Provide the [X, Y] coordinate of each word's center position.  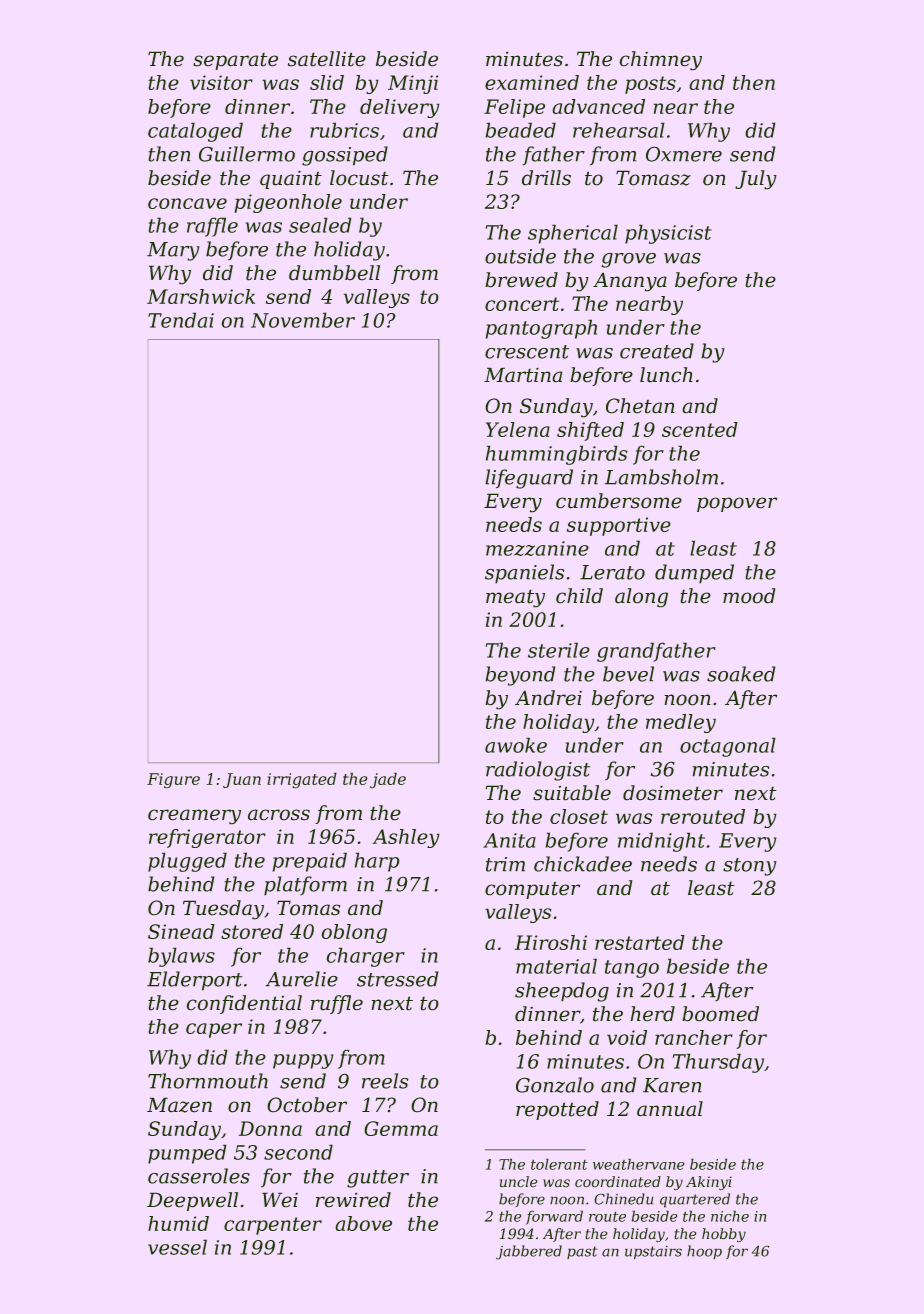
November [303, 320]
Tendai [181, 320]
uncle [519, 1182]
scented [700, 429]
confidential [244, 1004]
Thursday [718, 1063]
